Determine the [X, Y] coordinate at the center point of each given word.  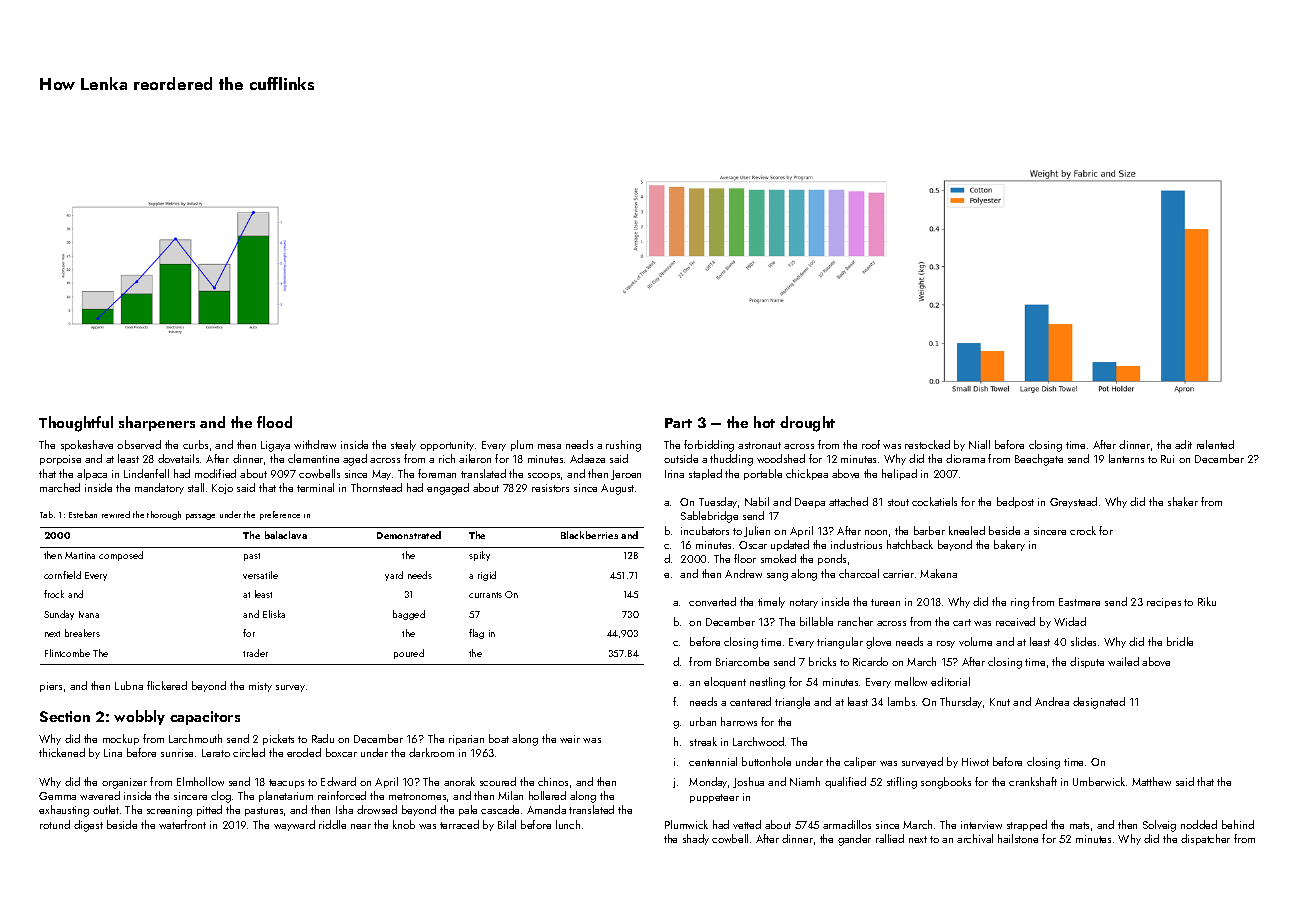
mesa [549, 446]
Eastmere [1079, 602]
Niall [979, 444]
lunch [568, 824]
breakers [82, 633]
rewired [116, 514]
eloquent [725, 682]
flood [274, 422]
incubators [705, 530]
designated [1099, 703]
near [361, 826]
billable [816, 621]
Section [65, 716]
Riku [1207, 601]
